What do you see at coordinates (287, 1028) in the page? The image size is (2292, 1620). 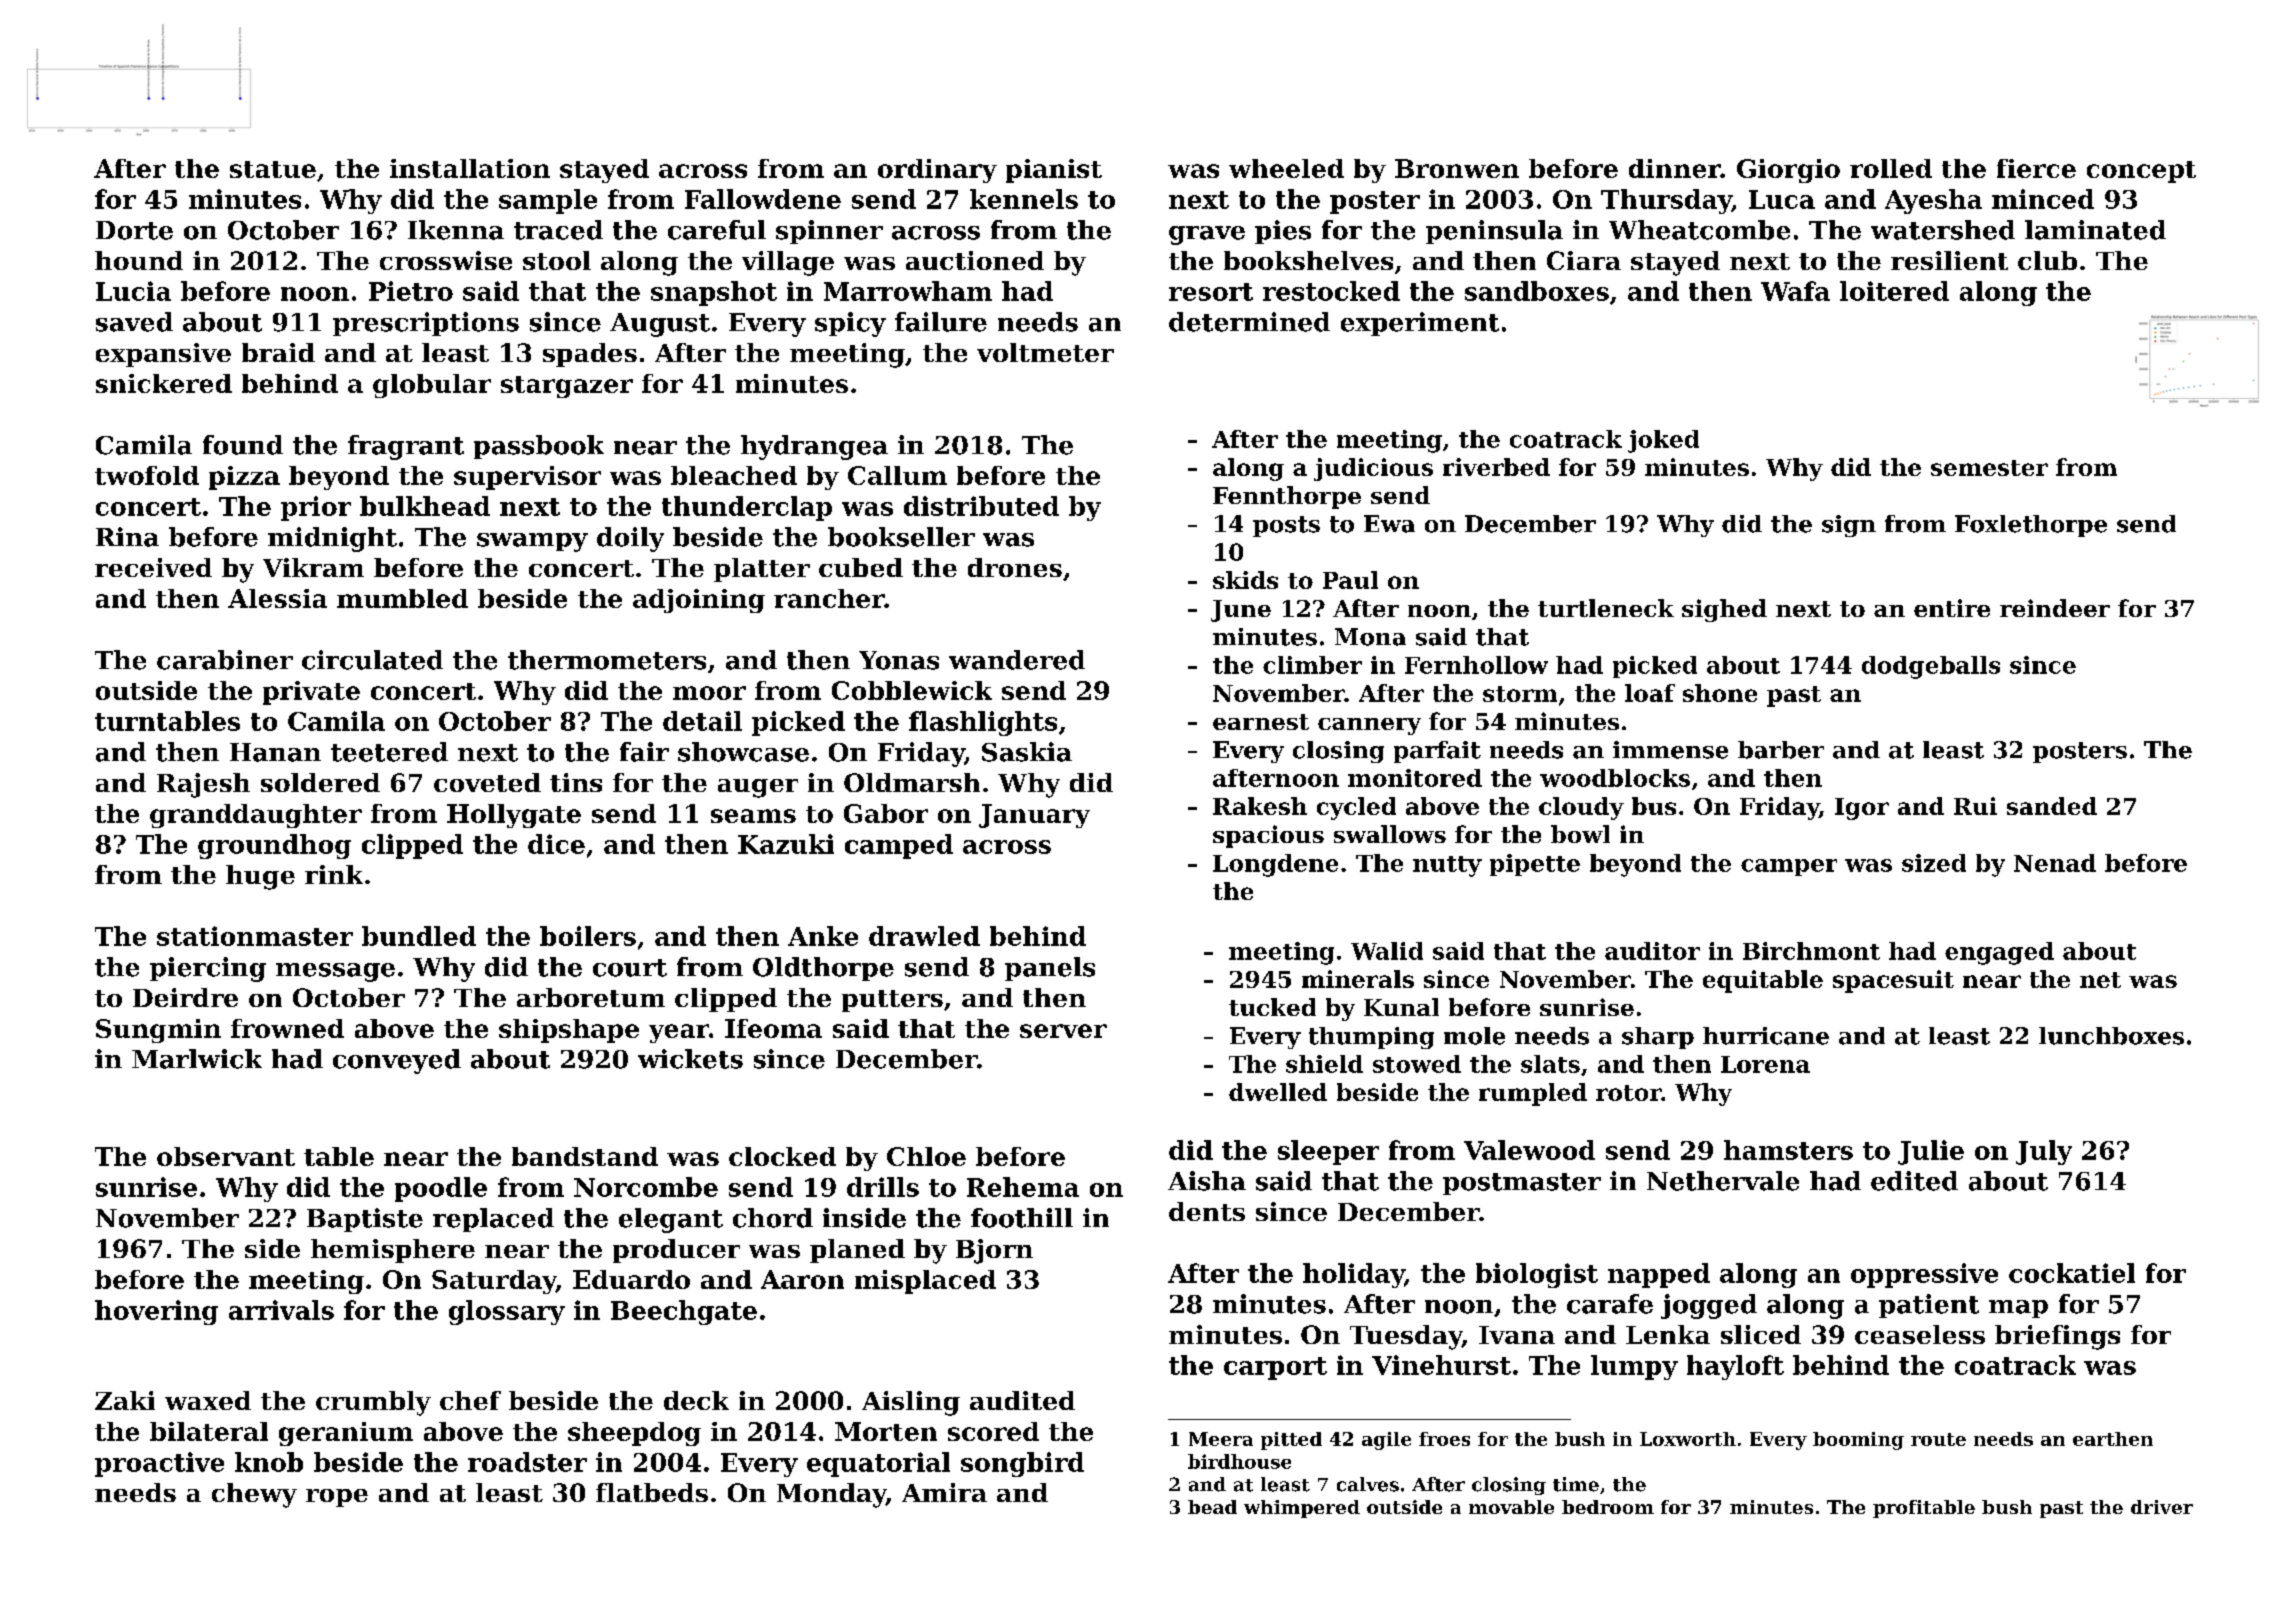 I see `frowned` at bounding box center [287, 1028].
